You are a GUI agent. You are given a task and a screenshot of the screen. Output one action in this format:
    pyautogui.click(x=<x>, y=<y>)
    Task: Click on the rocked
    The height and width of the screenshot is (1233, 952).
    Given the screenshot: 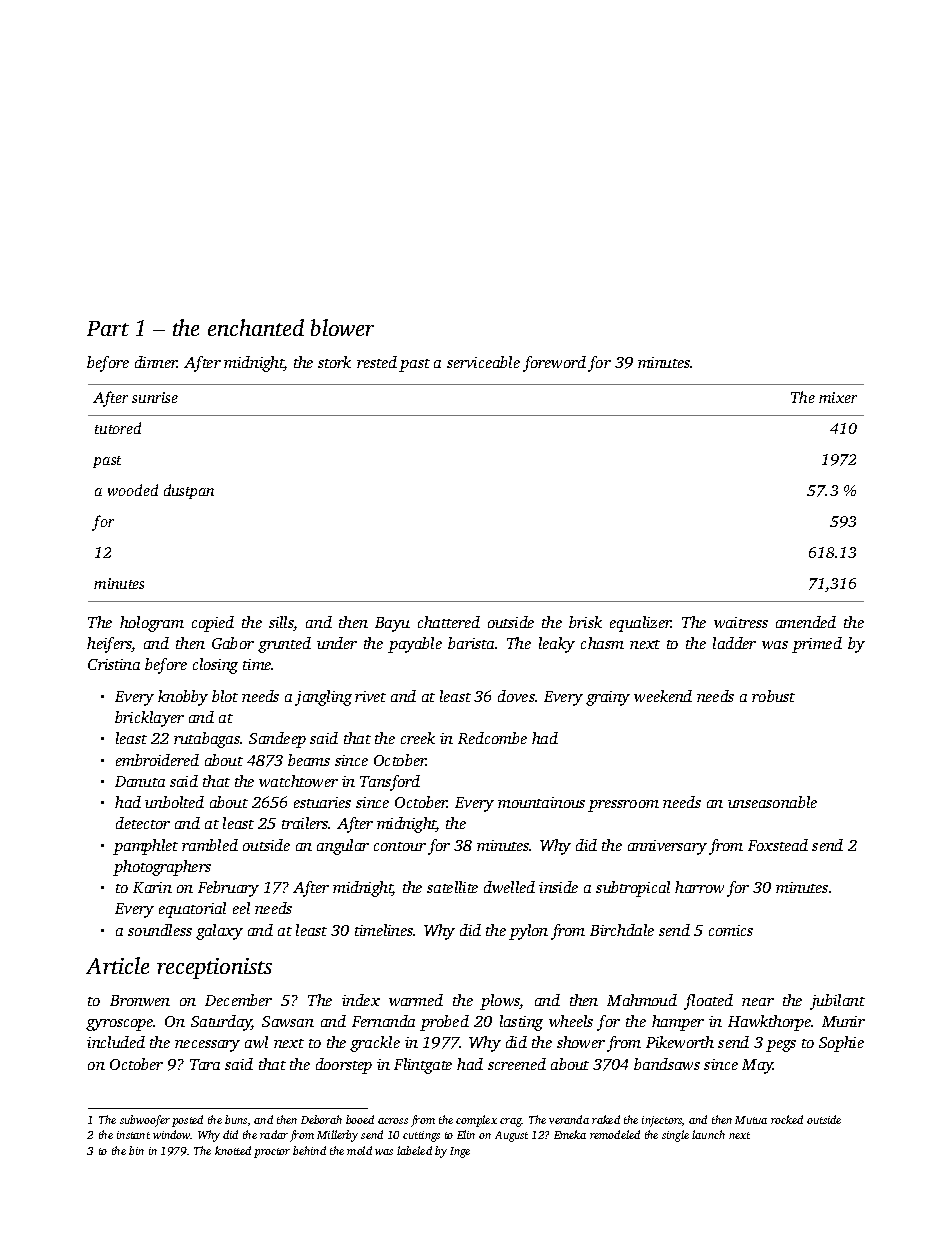 What is the action you would take?
    pyautogui.click(x=787, y=1119)
